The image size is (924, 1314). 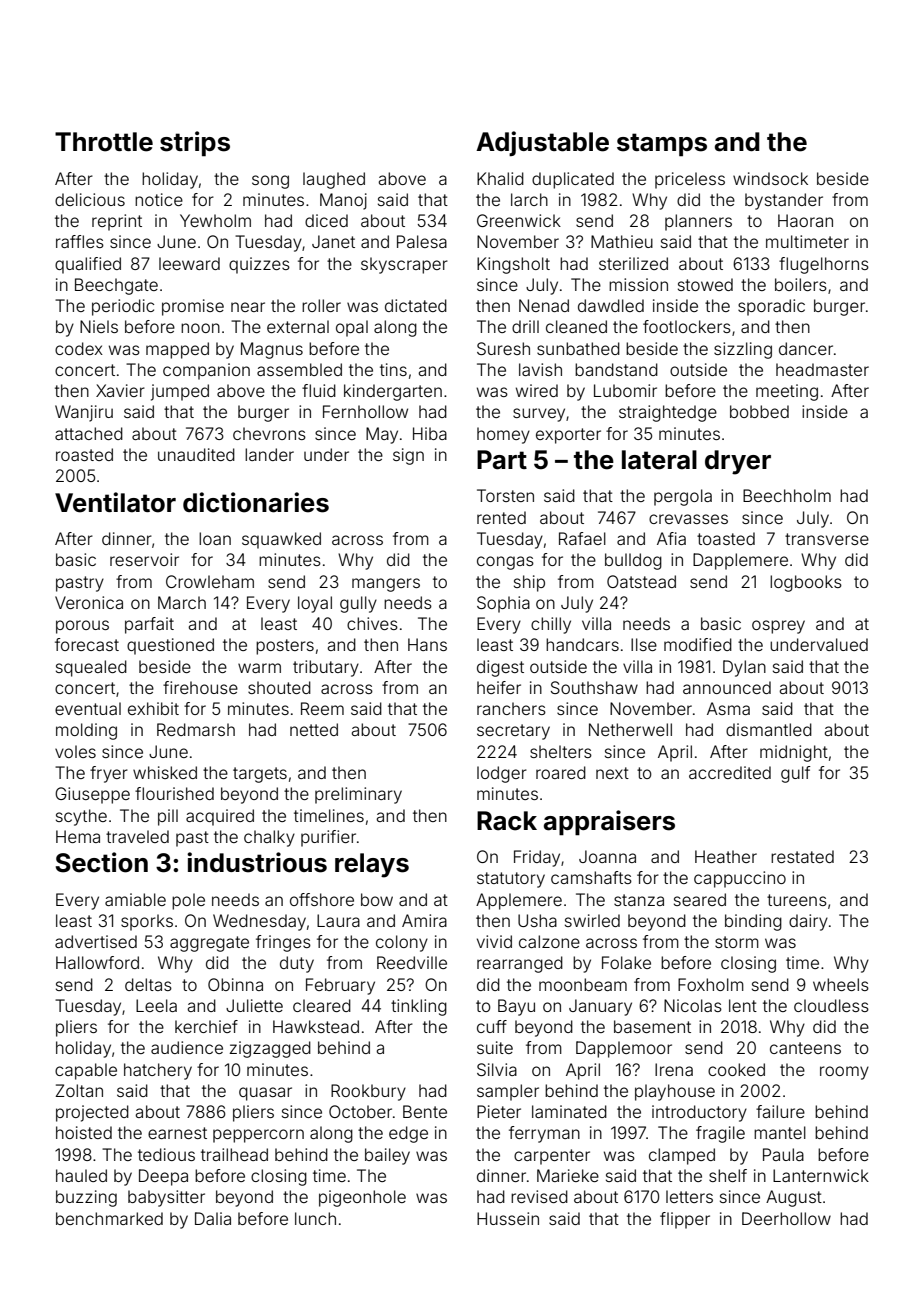 I want to click on windsock, so click(x=770, y=178).
